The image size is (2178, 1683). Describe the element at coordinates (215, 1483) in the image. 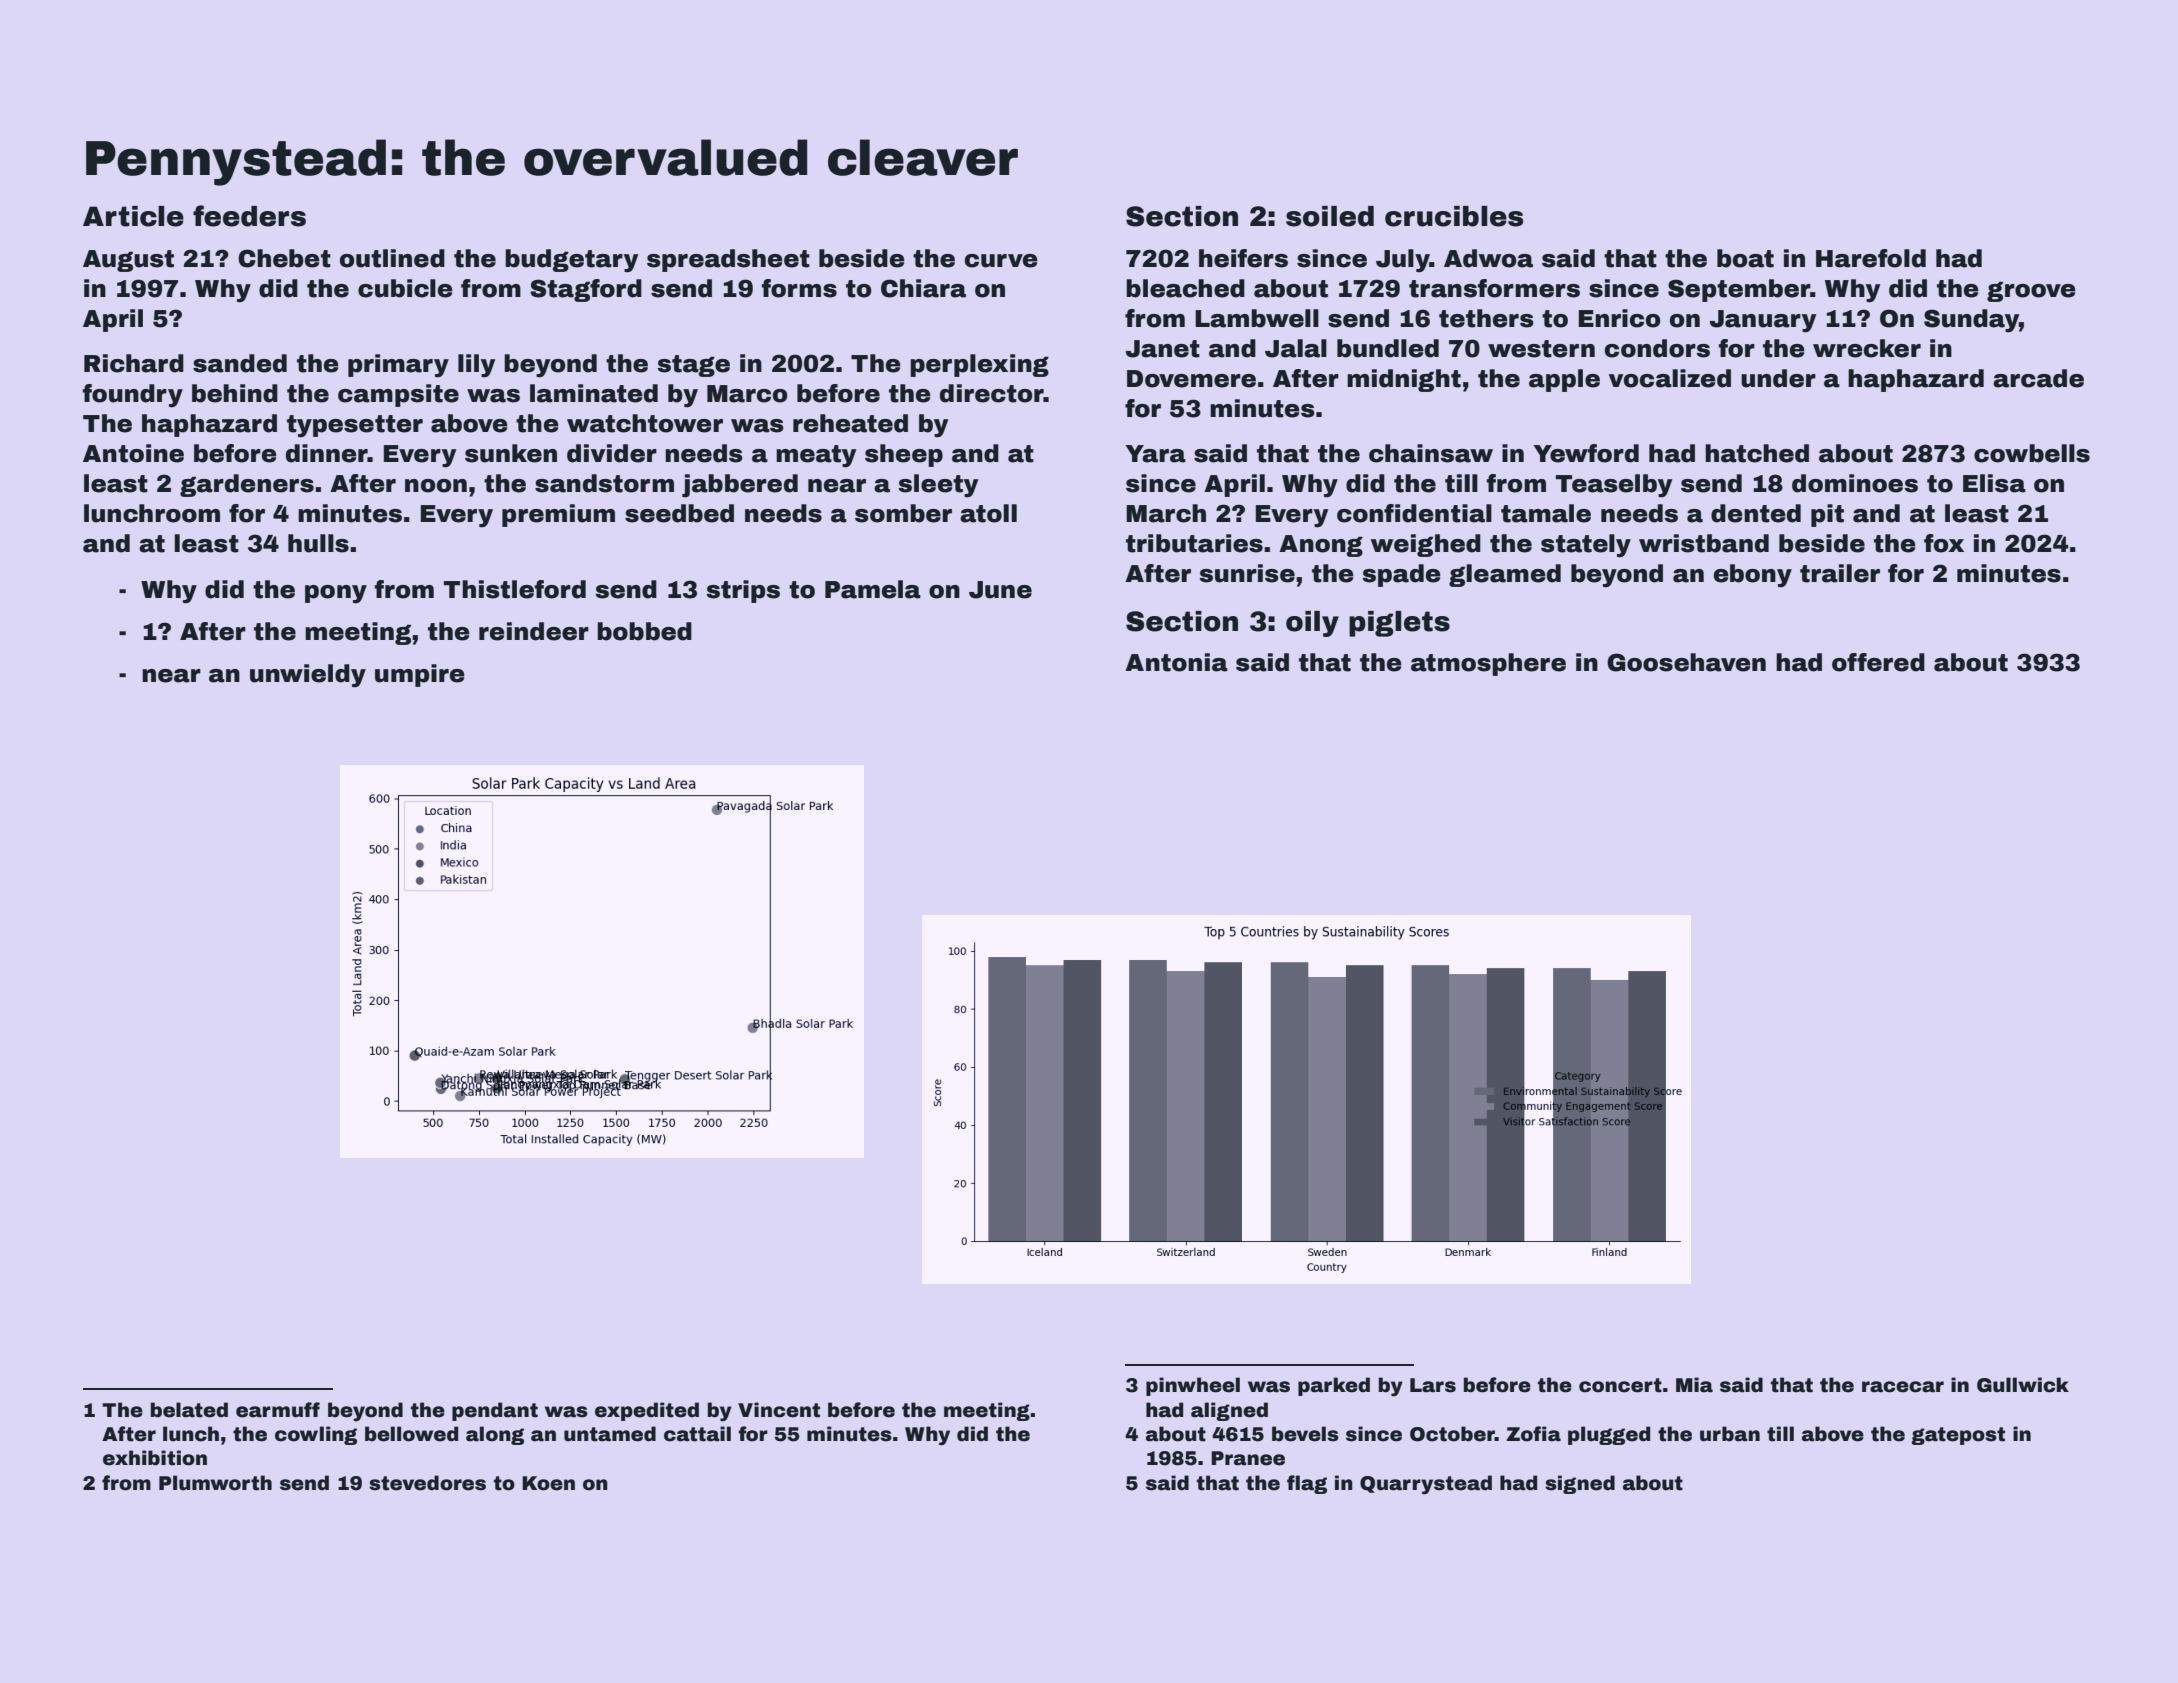

I see `Plumworth` at that location.
